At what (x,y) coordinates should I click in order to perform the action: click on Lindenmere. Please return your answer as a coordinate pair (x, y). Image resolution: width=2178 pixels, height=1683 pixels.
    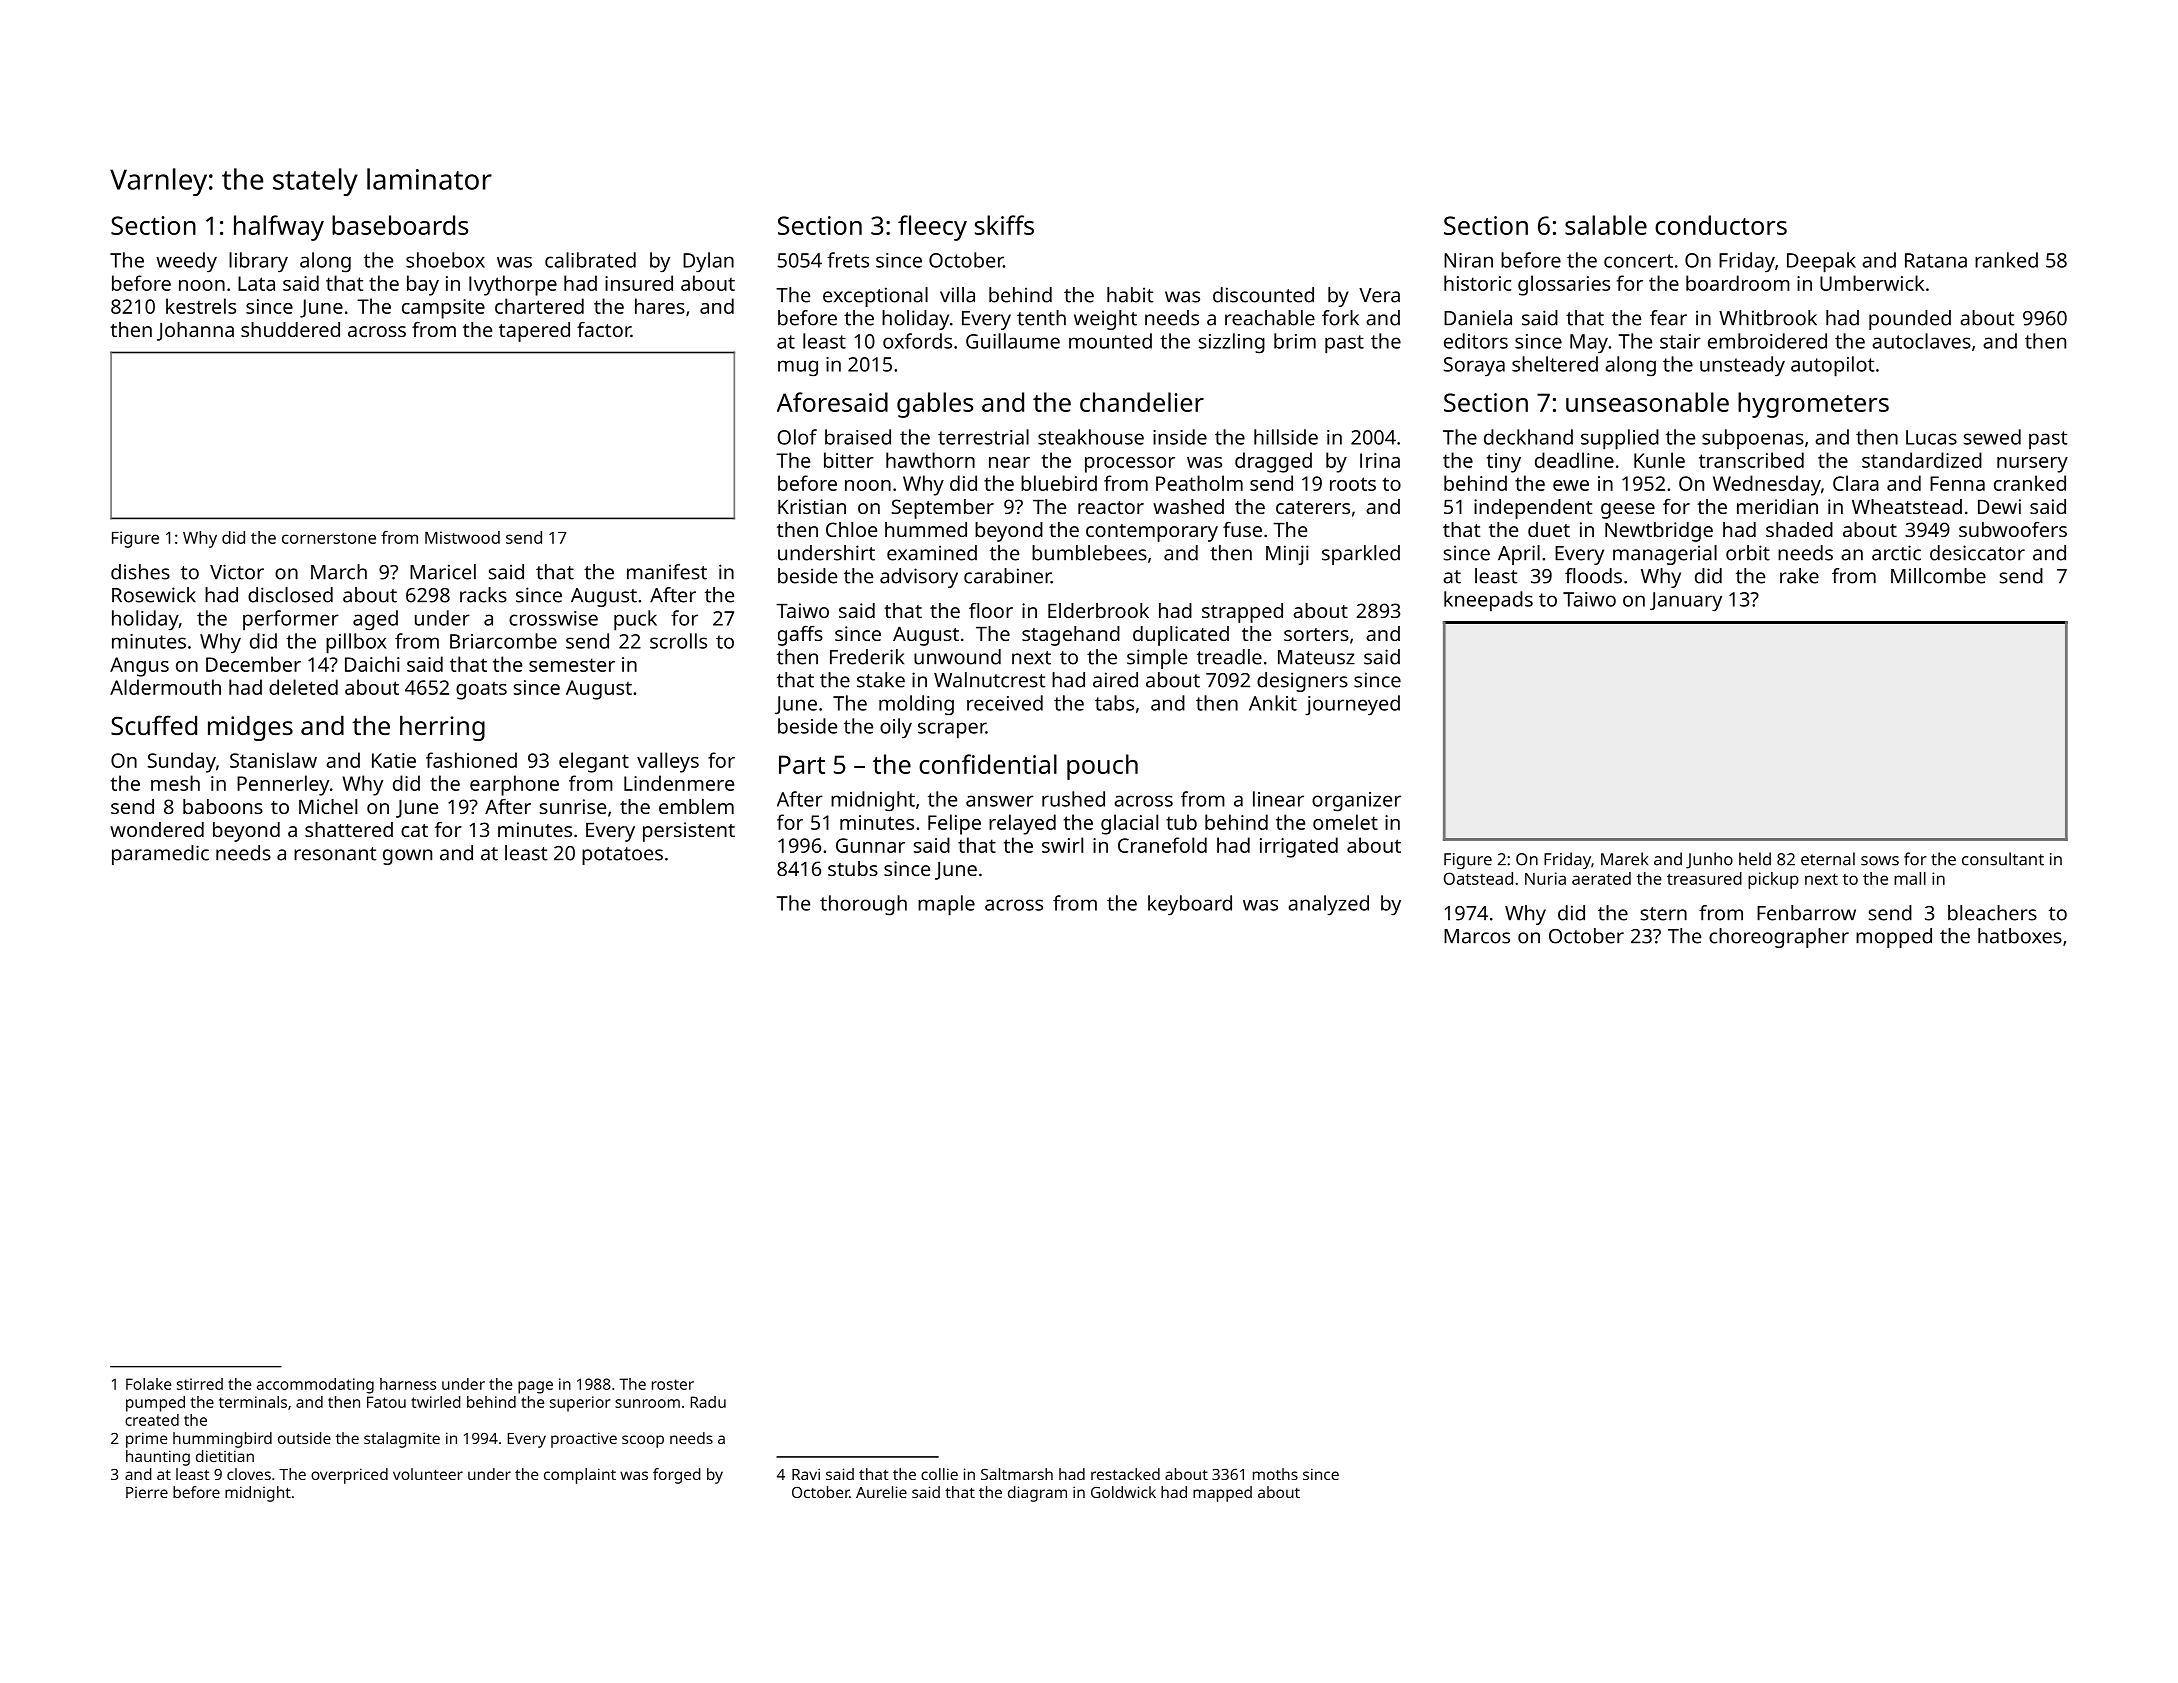
    Looking at the image, I should click on (679, 783).
